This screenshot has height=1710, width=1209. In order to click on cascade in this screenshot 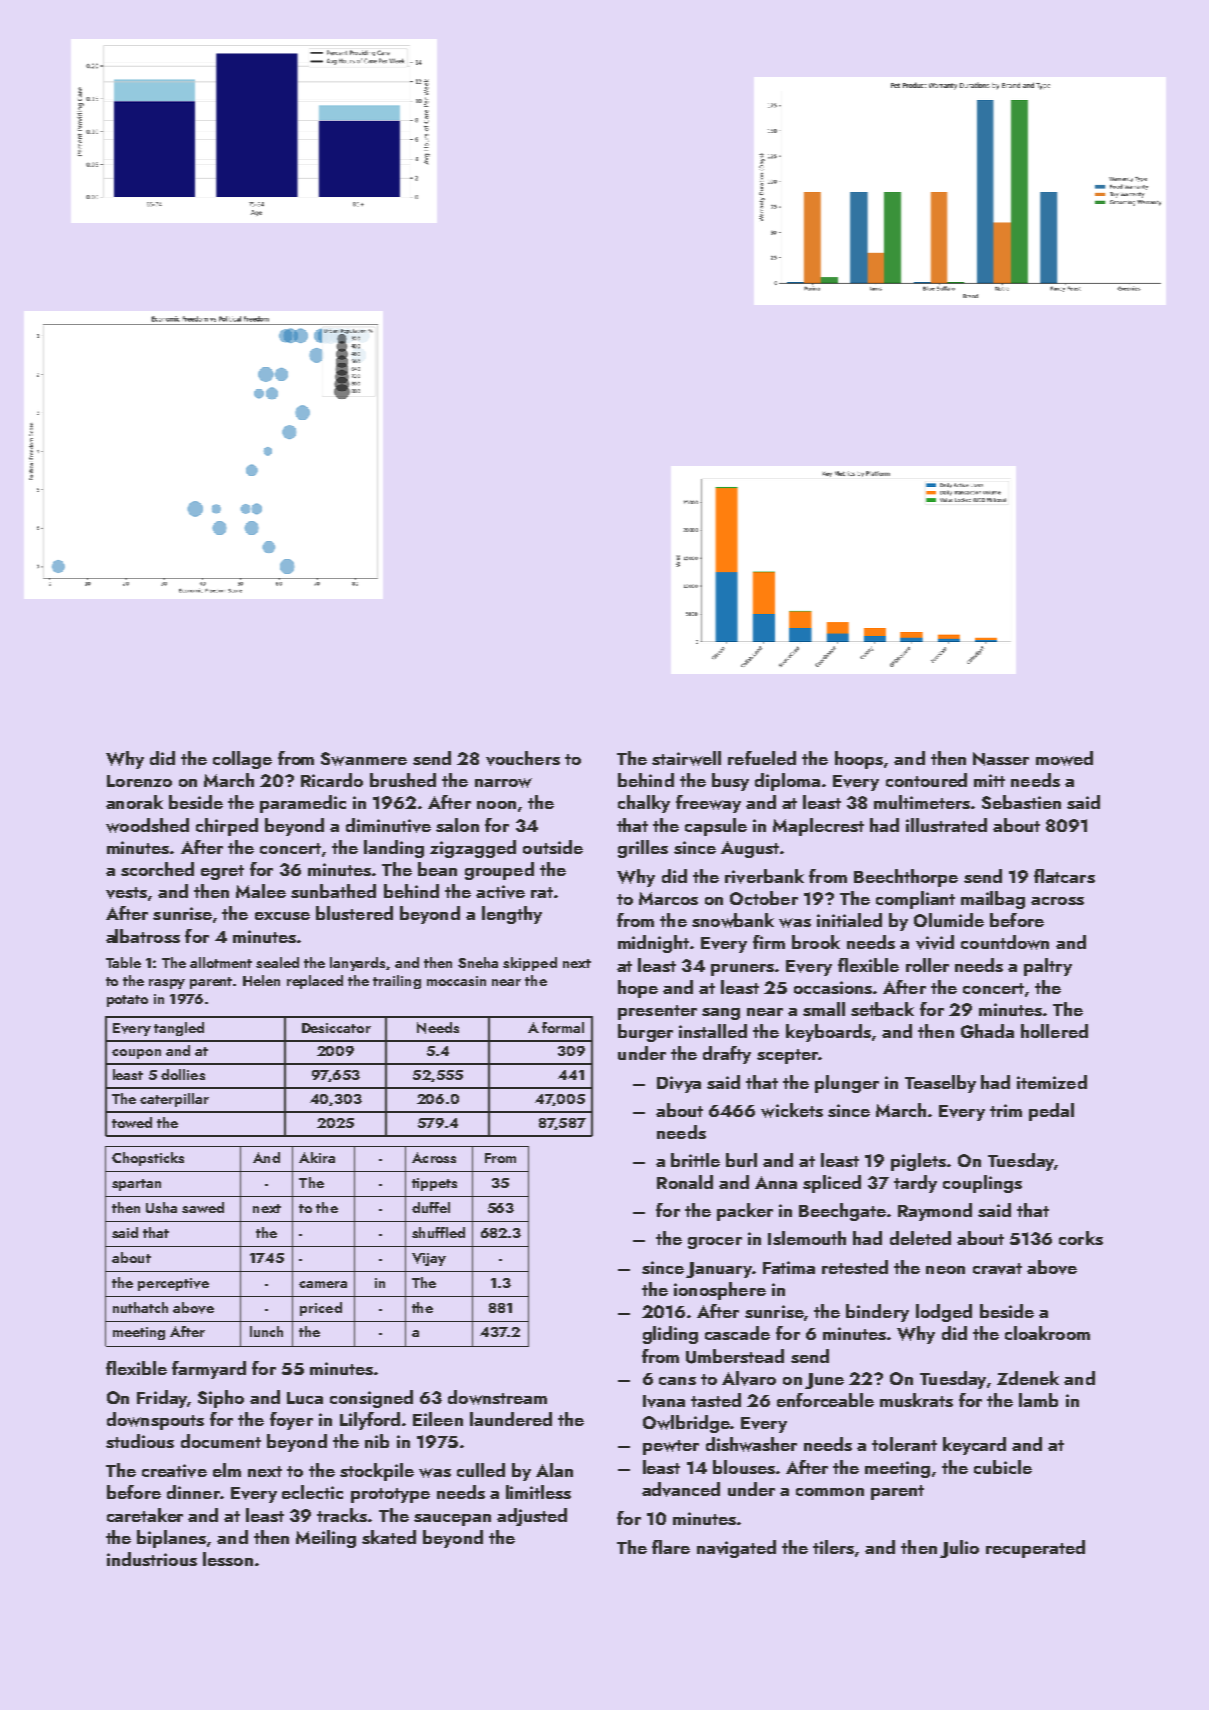, I will do `click(737, 1333)`.
